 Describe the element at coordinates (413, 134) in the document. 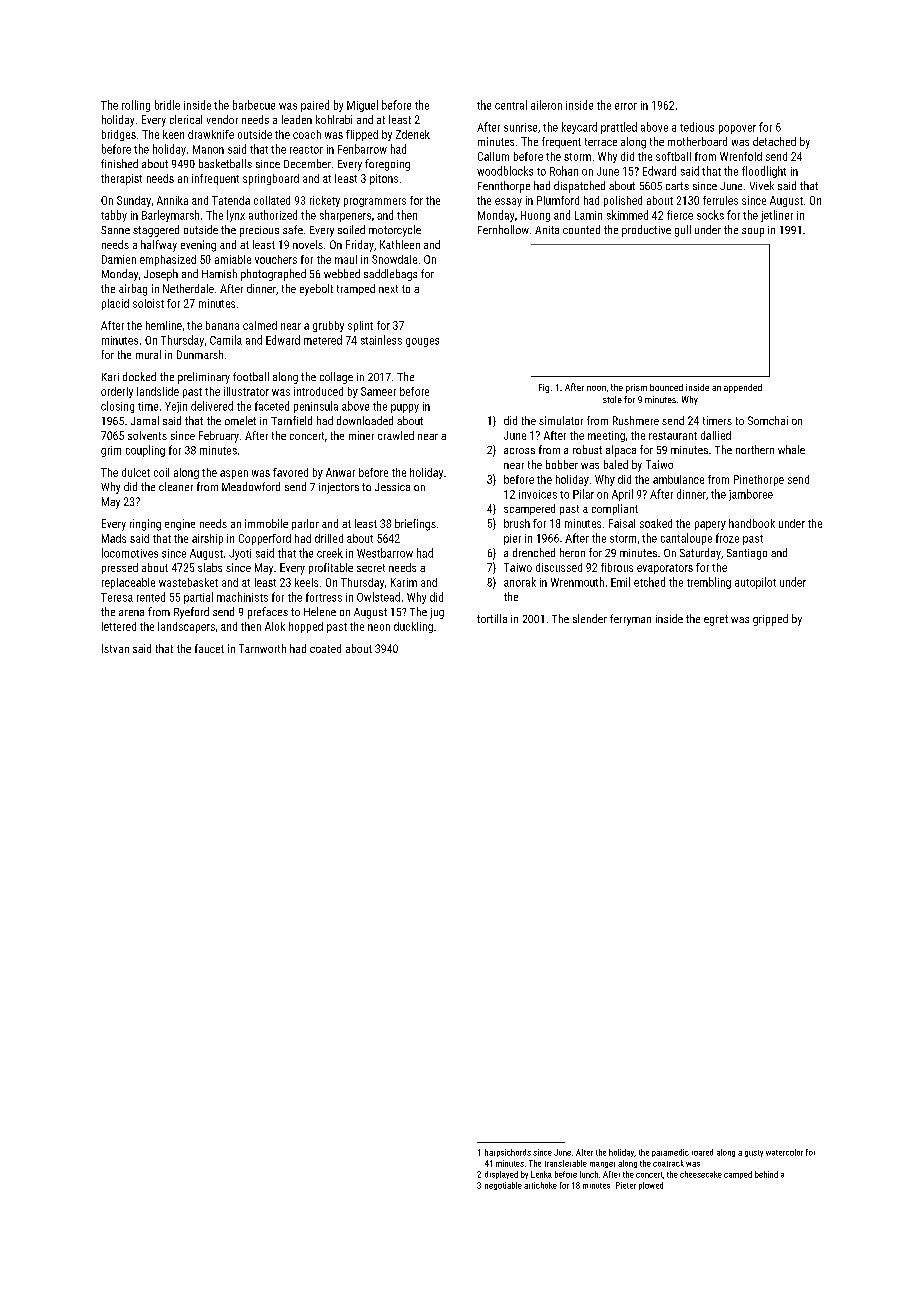

I see `Zdenek` at that location.
